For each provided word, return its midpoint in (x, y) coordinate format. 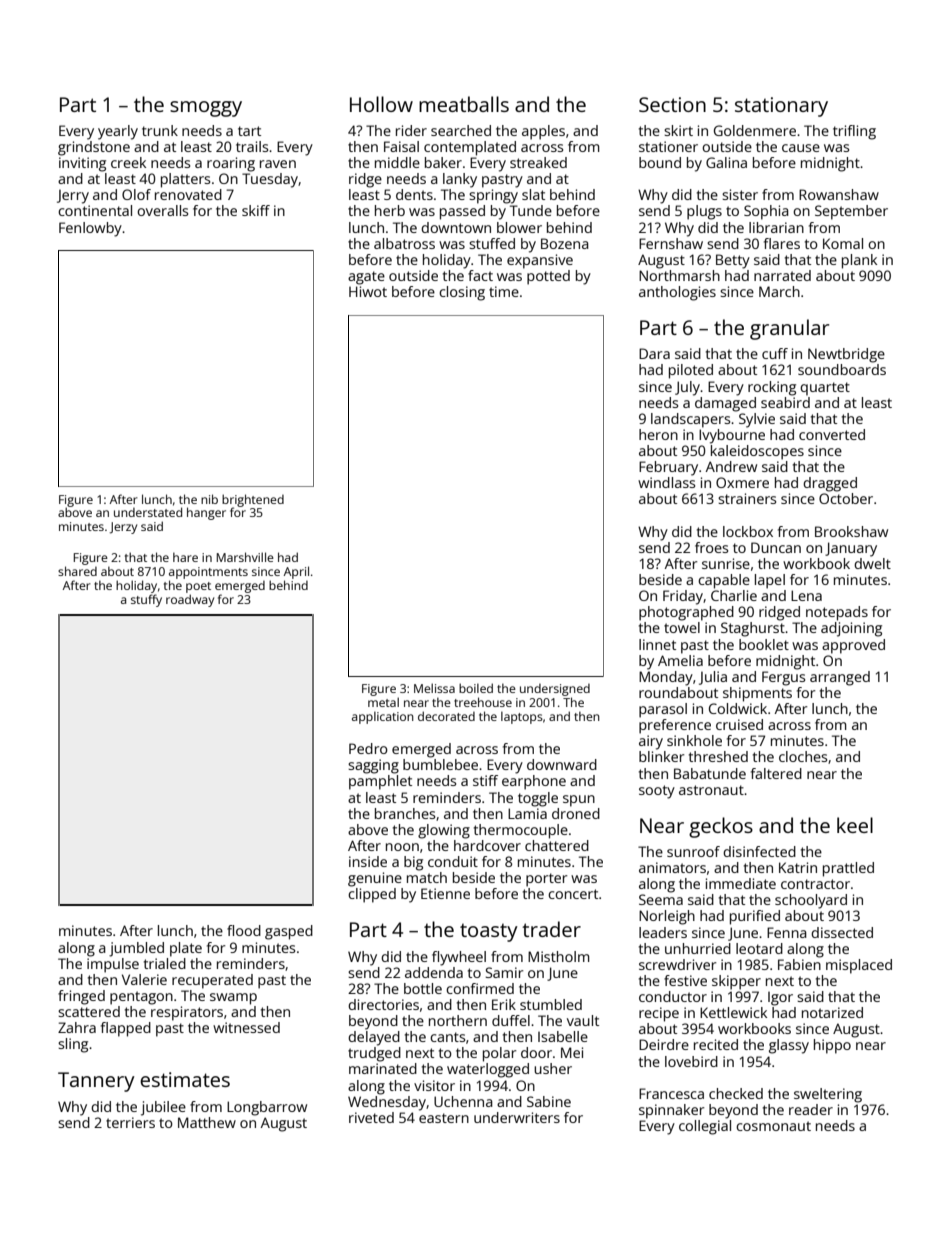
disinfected (759, 851)
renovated (188, 194)
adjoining (851, 629)
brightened (253, 500)
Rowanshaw (839, 194)
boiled (476, 688)
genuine (375, 879)
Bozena (565, 243)
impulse (113, 965)
